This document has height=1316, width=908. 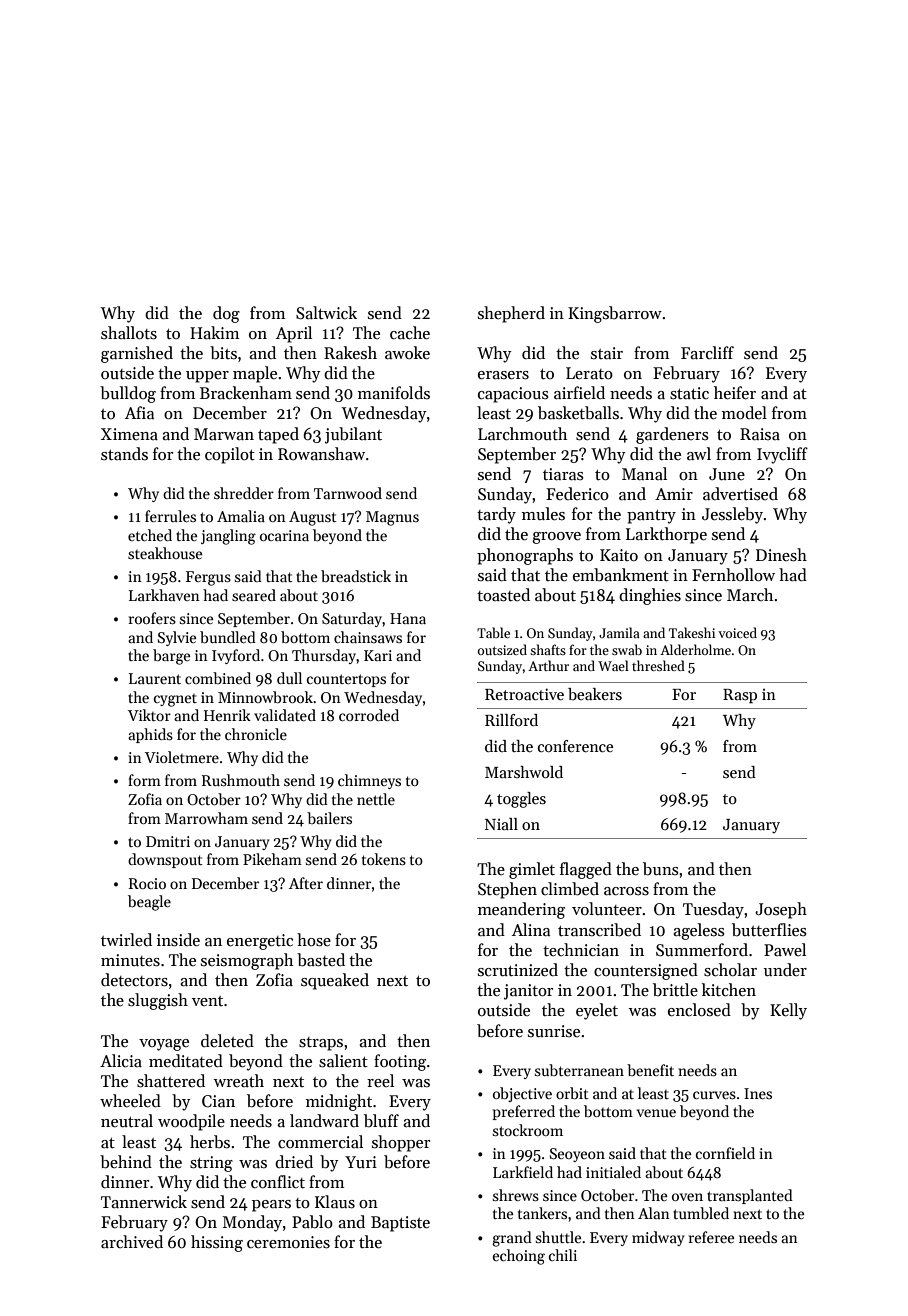 I want to click on scrutinized, so click(x=518, y=970).
